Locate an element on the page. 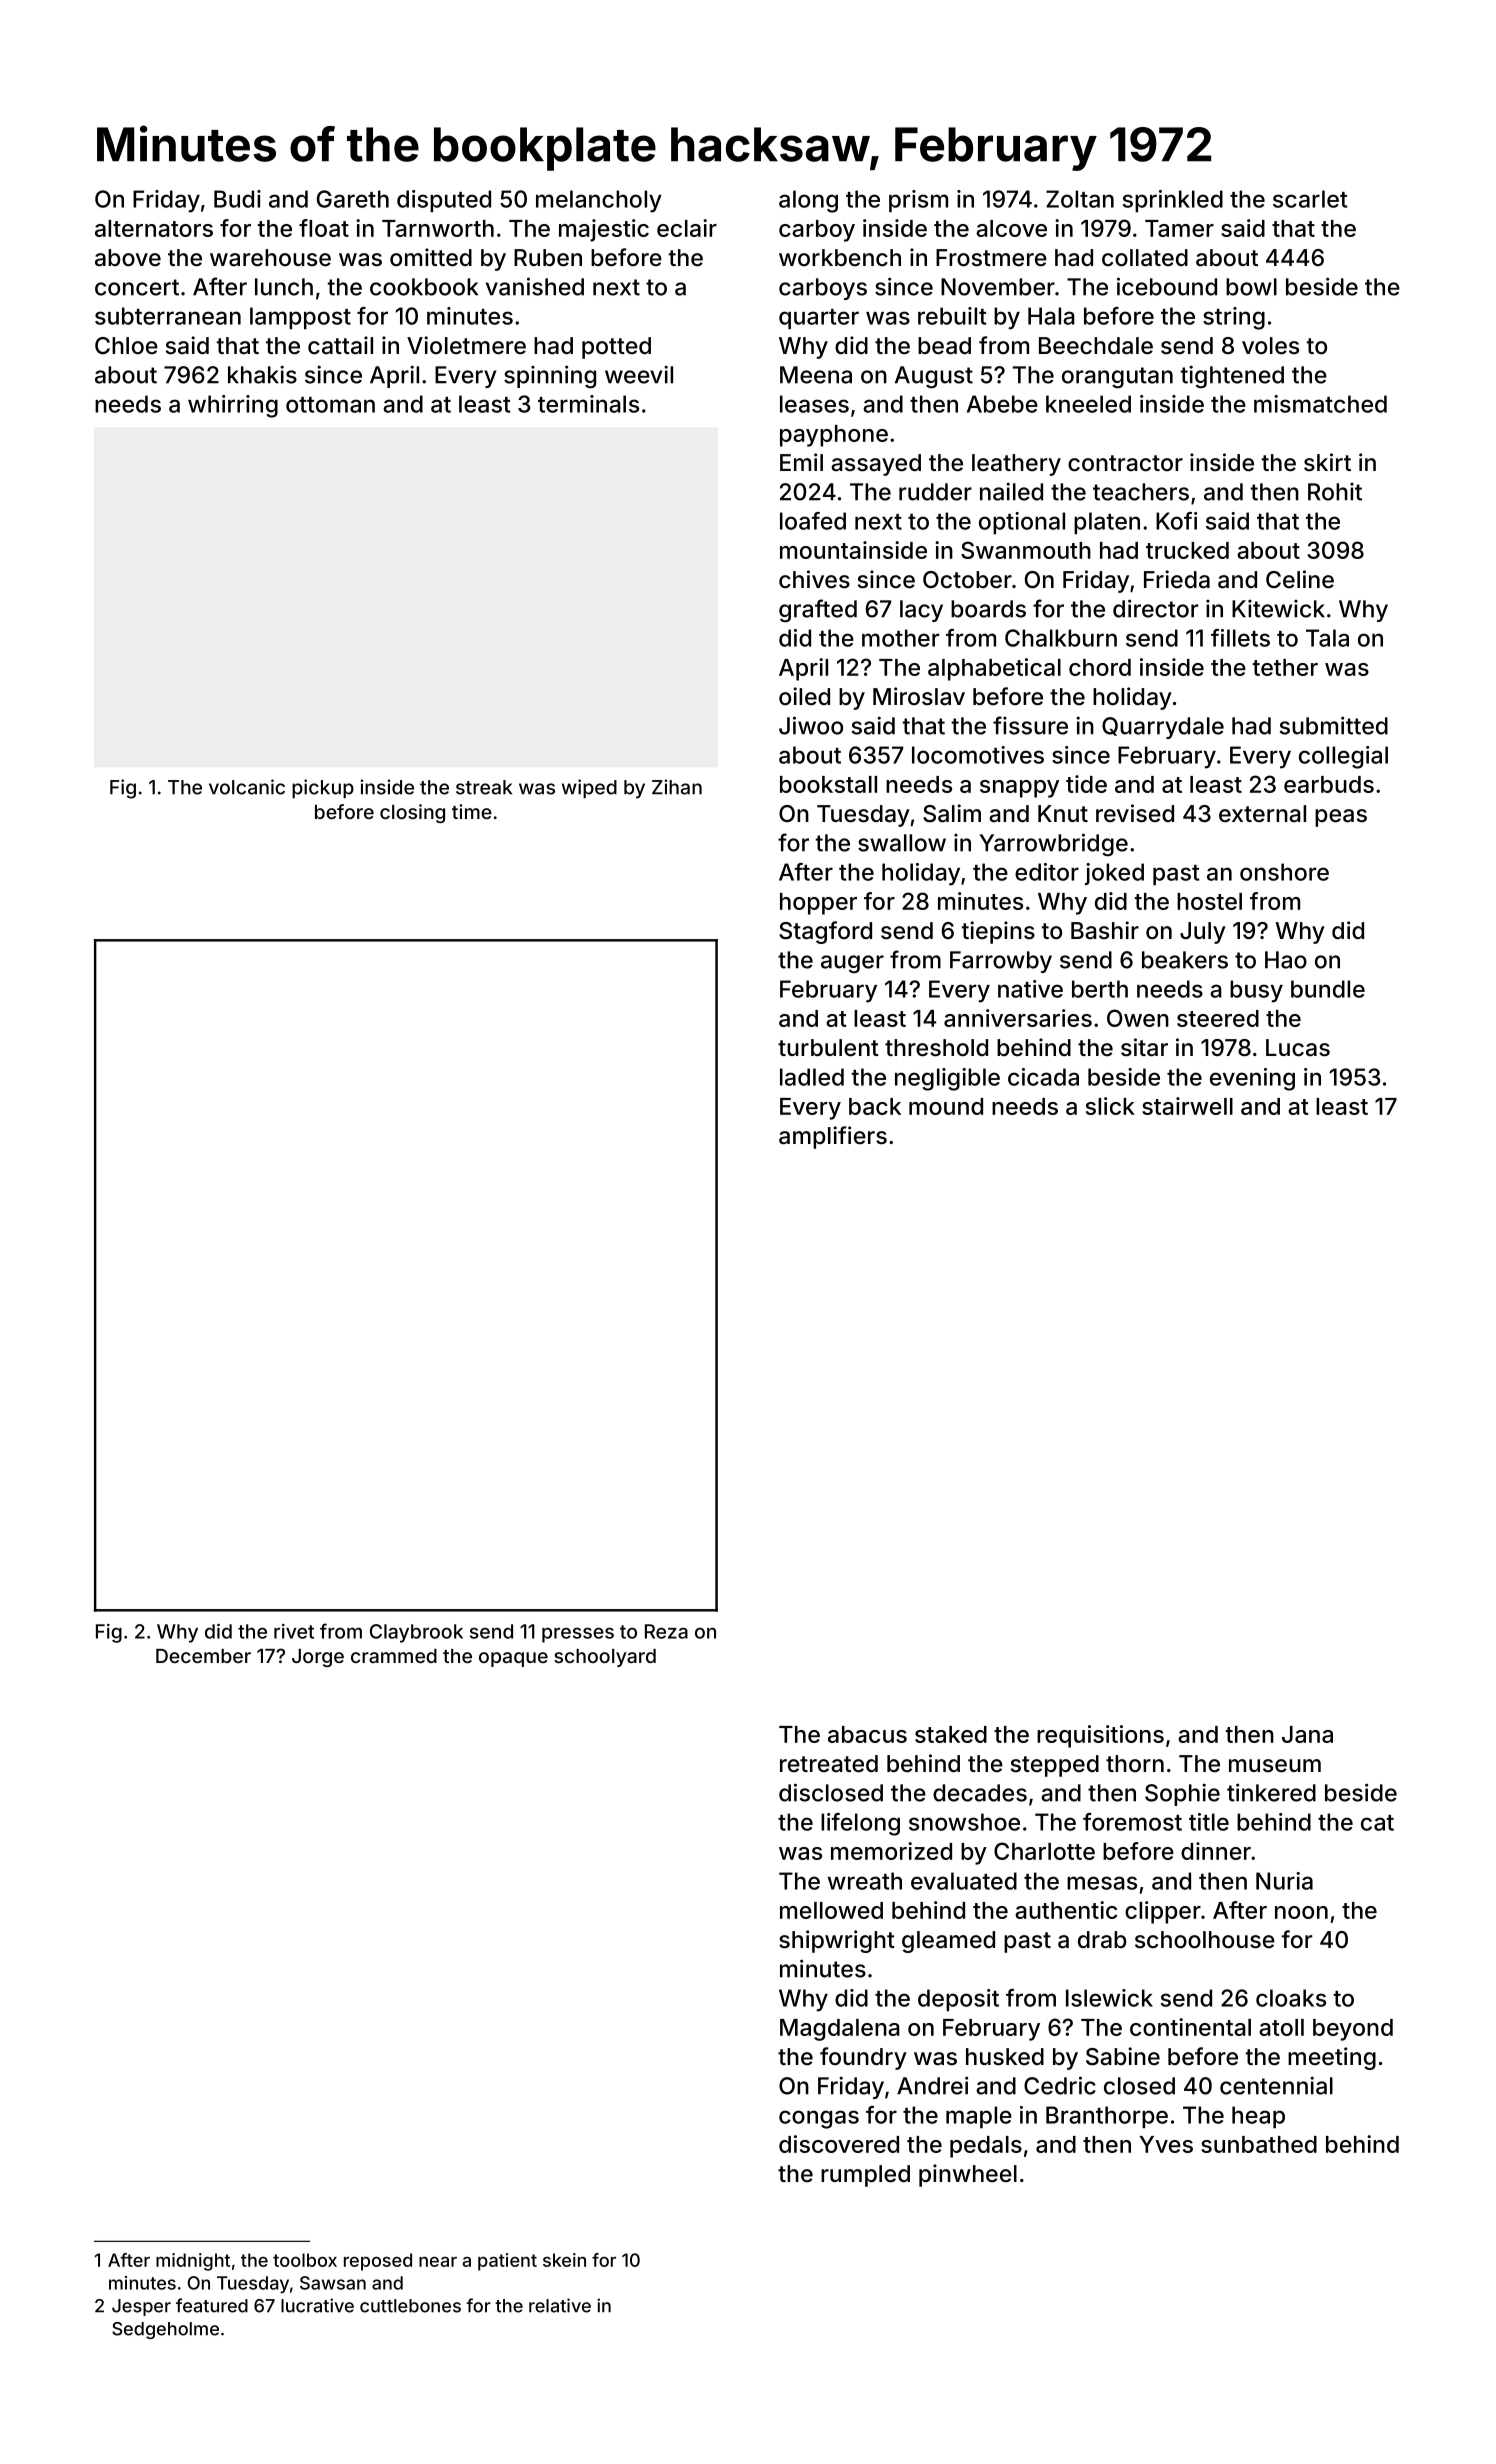 Image resolution: width=1496 pixels, height=2464 pixels. stairwell is located at coordinates (1187, 1106).
